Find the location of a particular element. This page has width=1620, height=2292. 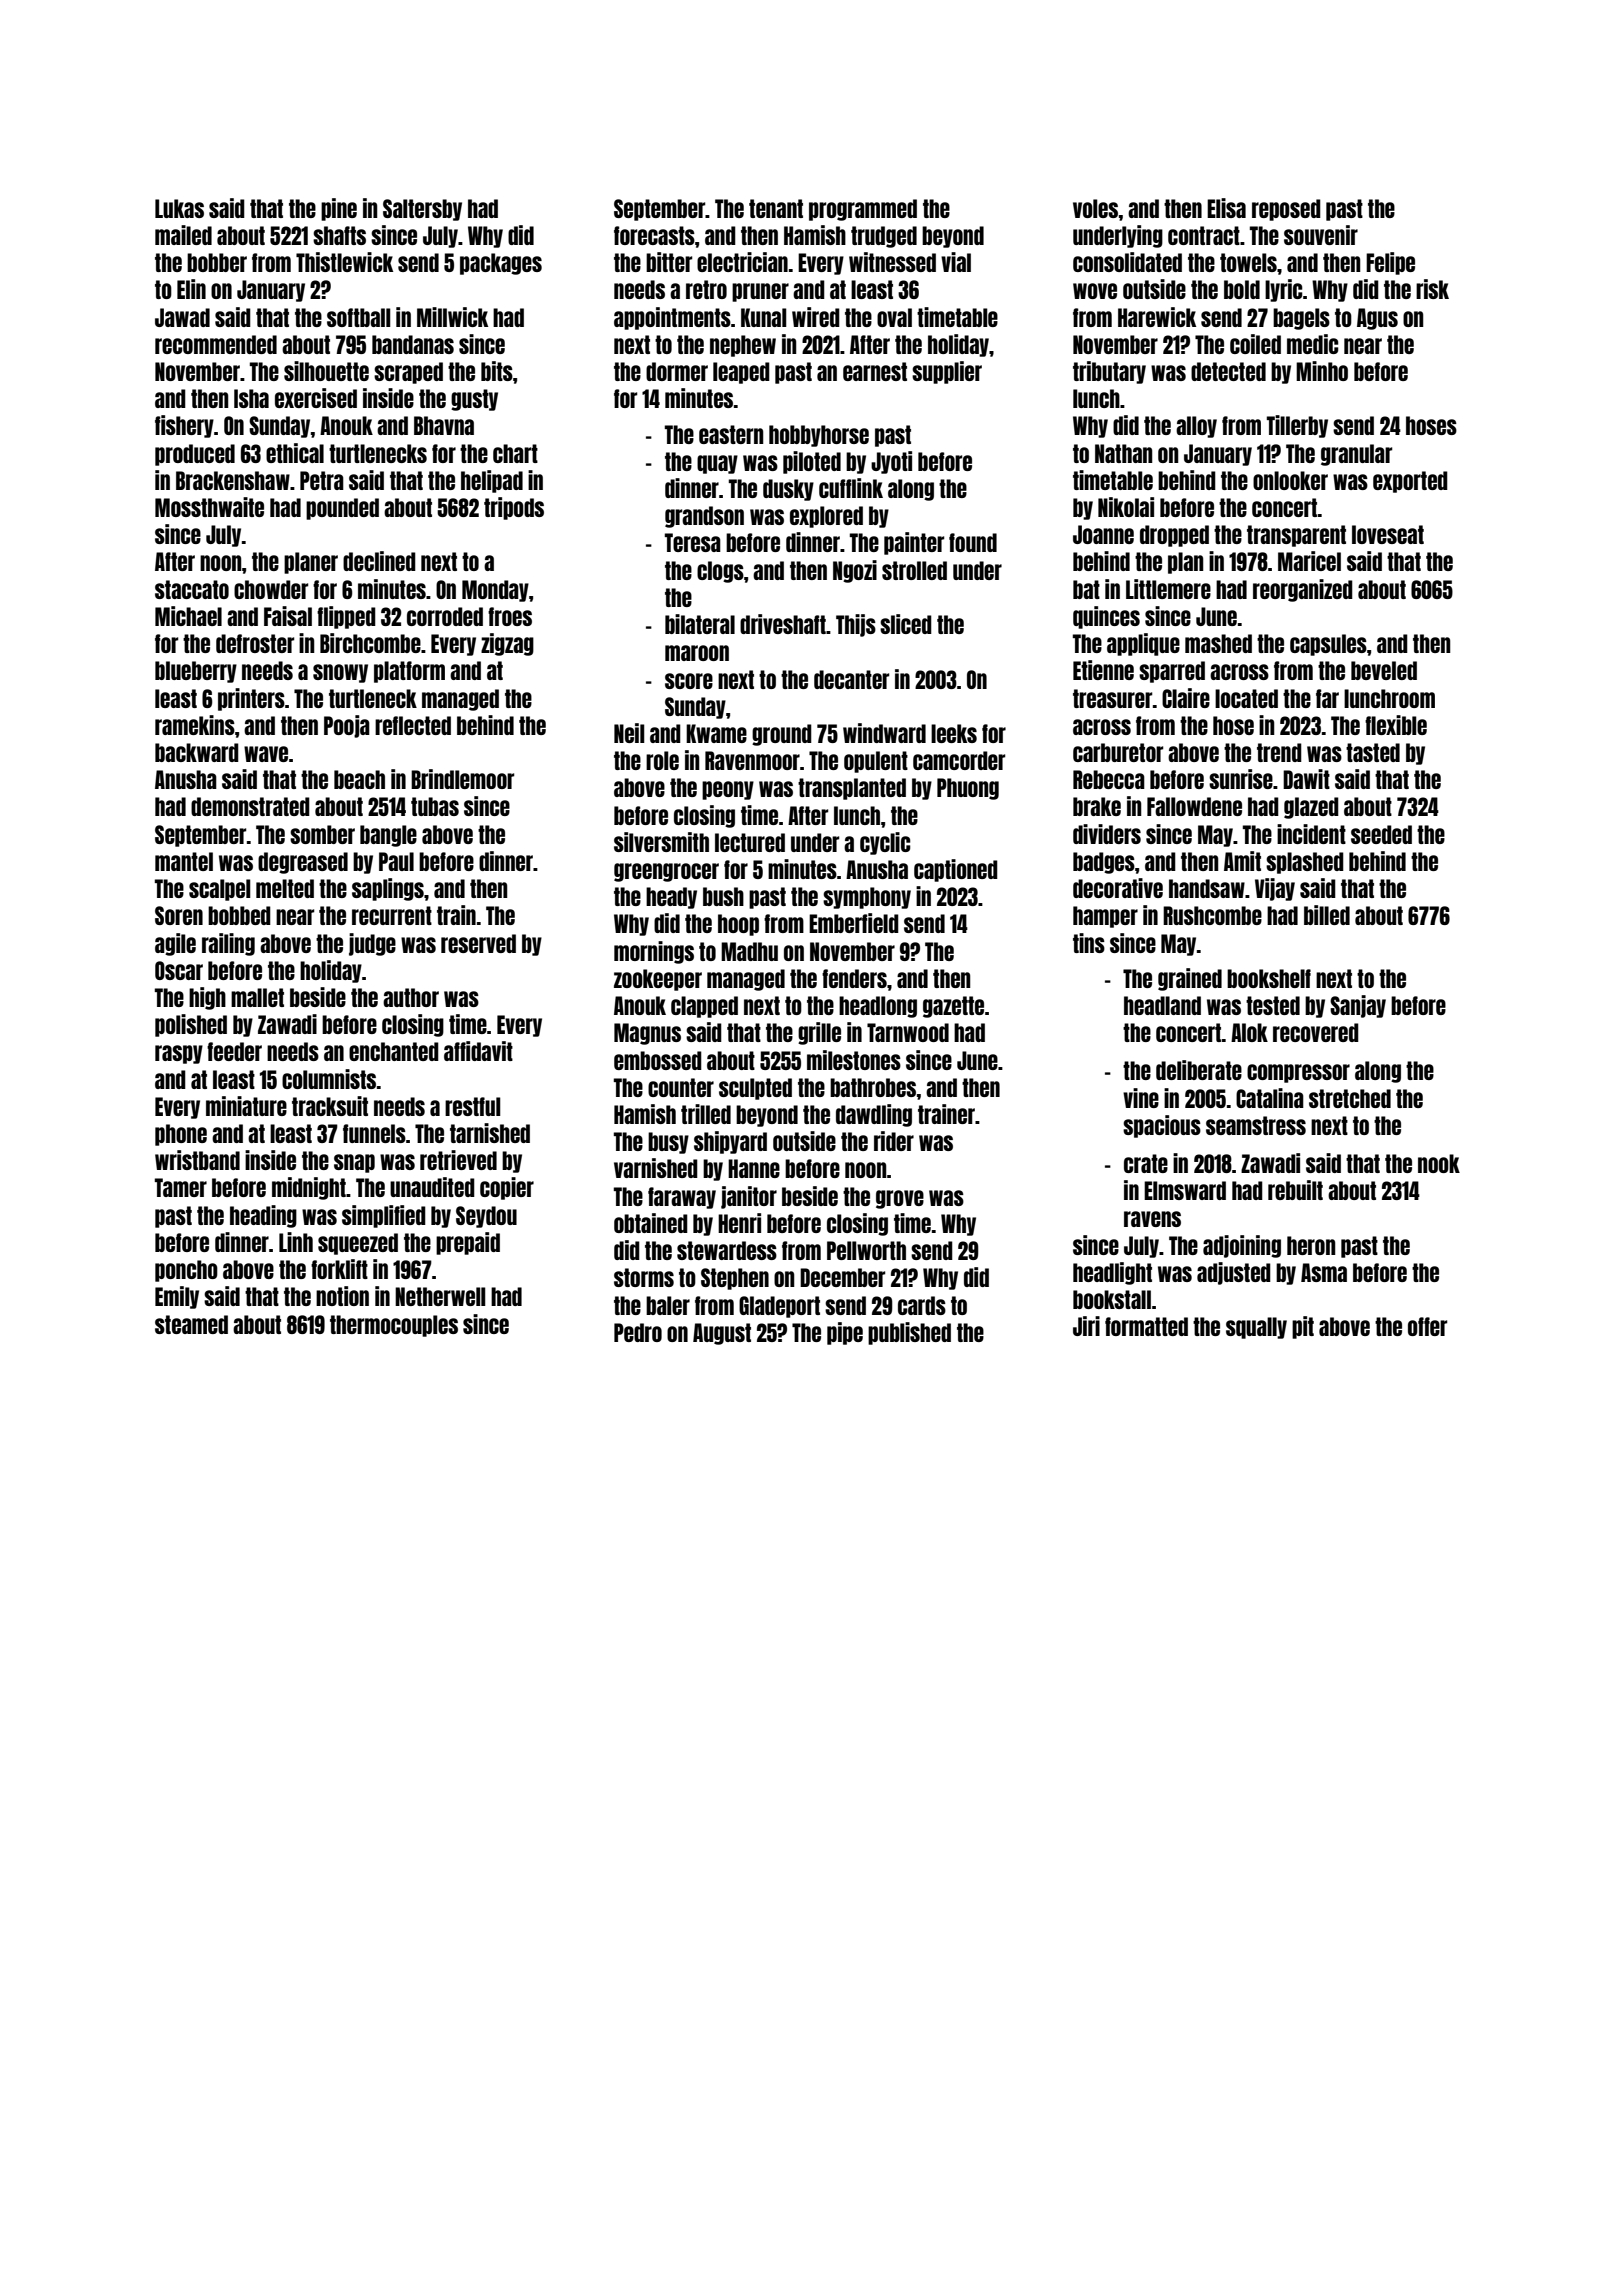

fenders is located at coordinates (854, 978).
